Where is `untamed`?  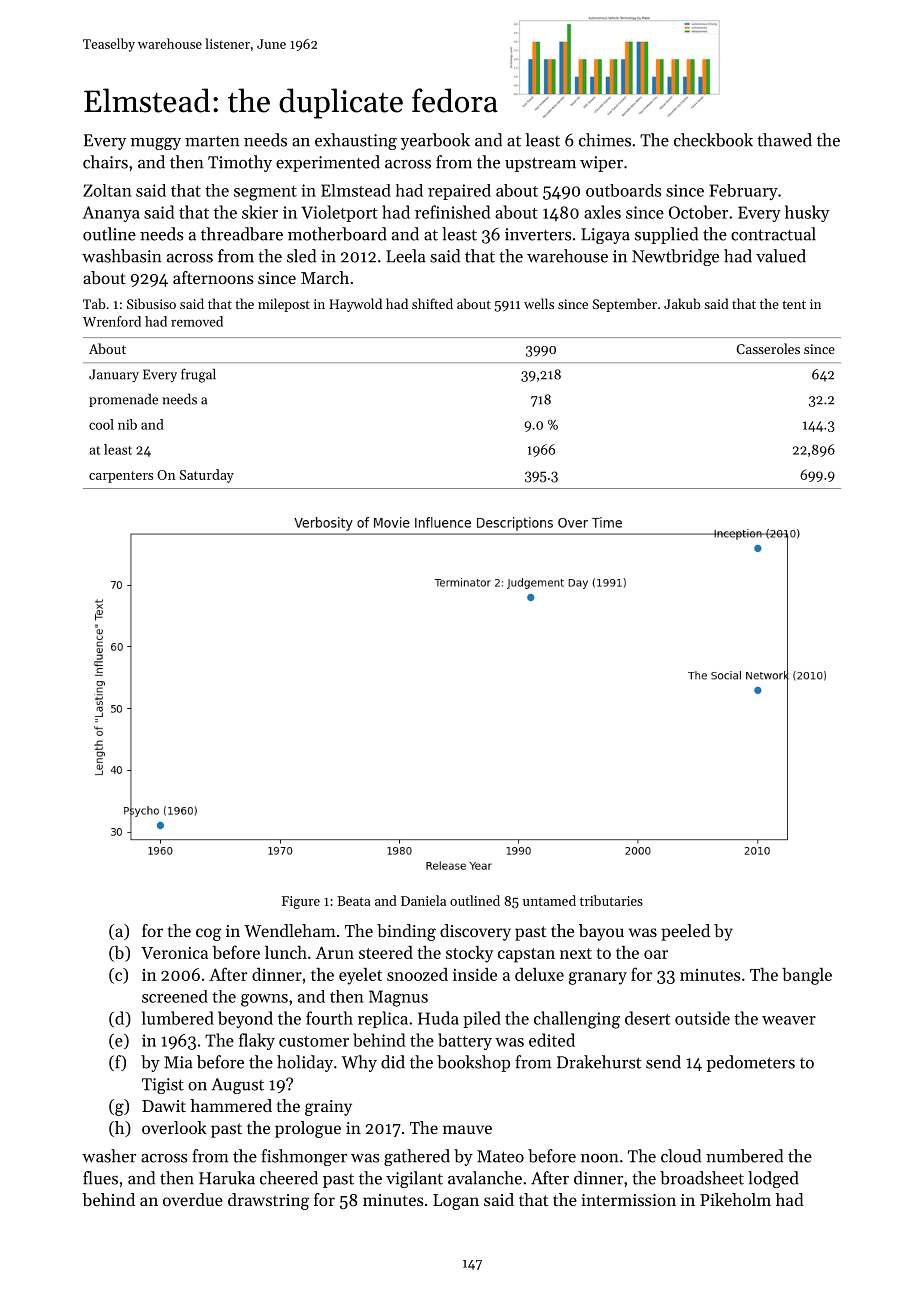
untamed is located at coordinates (549, 900).
